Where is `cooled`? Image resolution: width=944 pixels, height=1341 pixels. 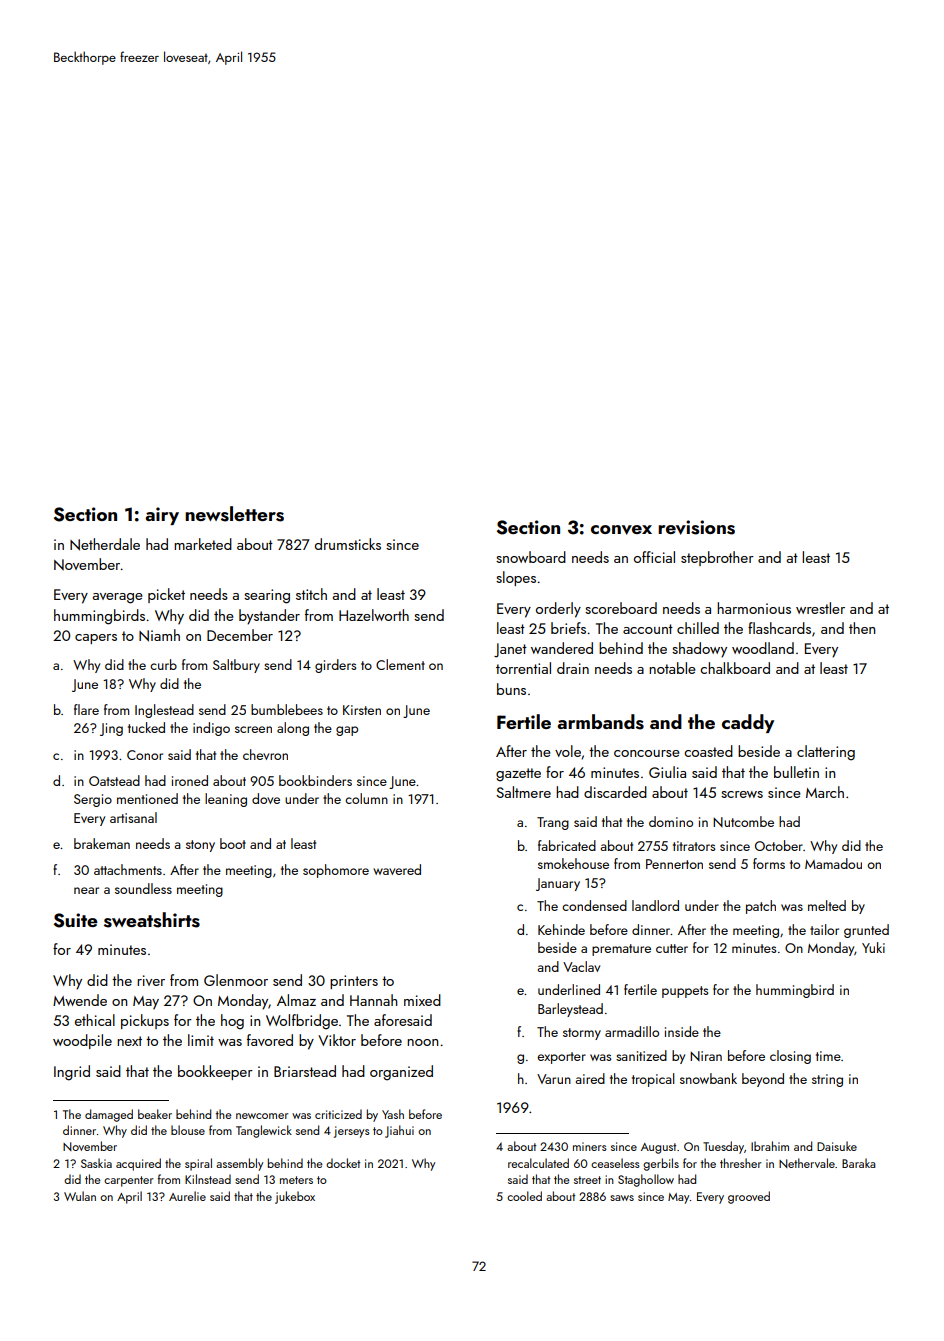 cooled is located at coordinates (524, 1196).
